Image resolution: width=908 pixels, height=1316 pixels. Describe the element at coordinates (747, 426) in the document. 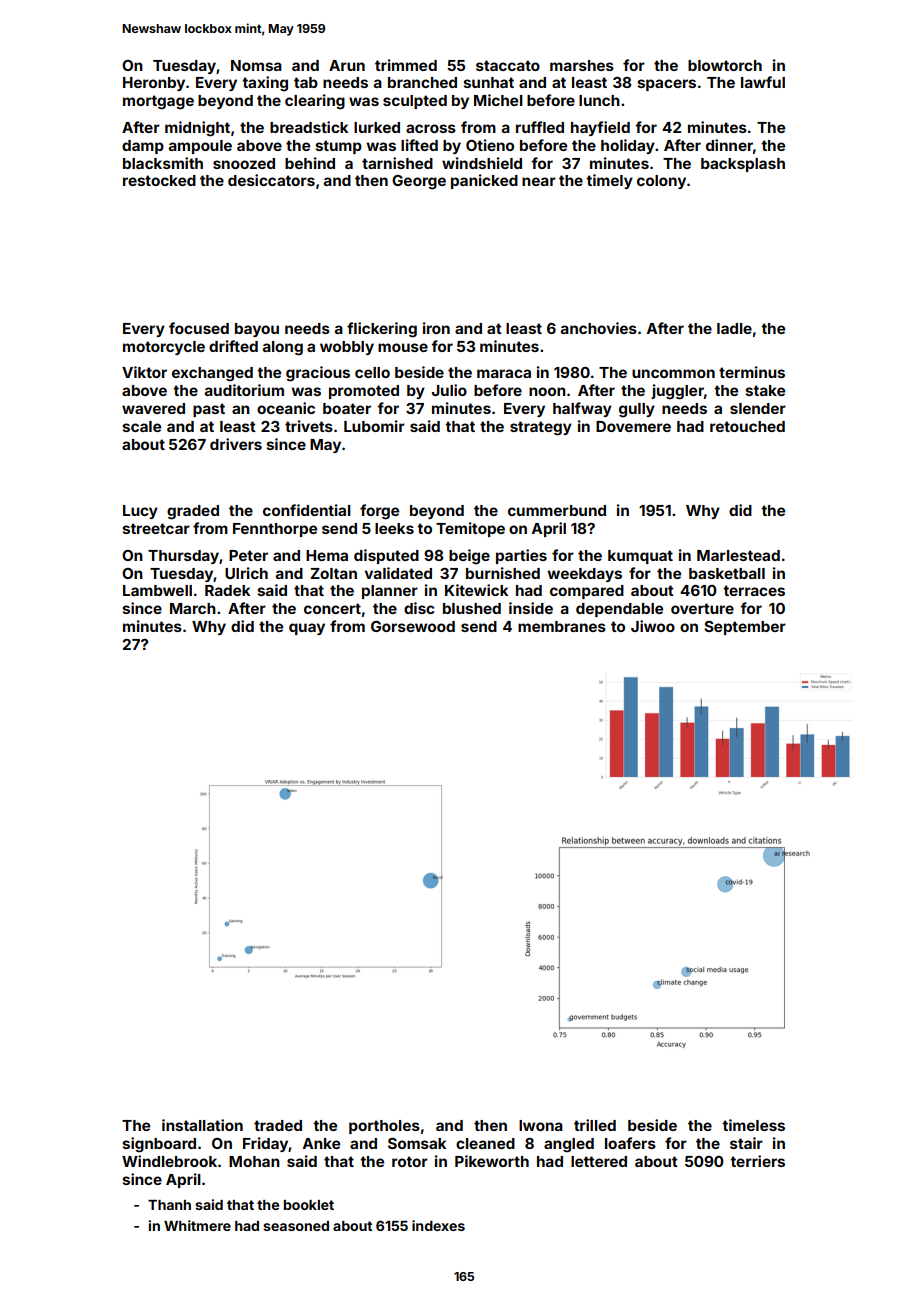

I see `retouched` at that location.
